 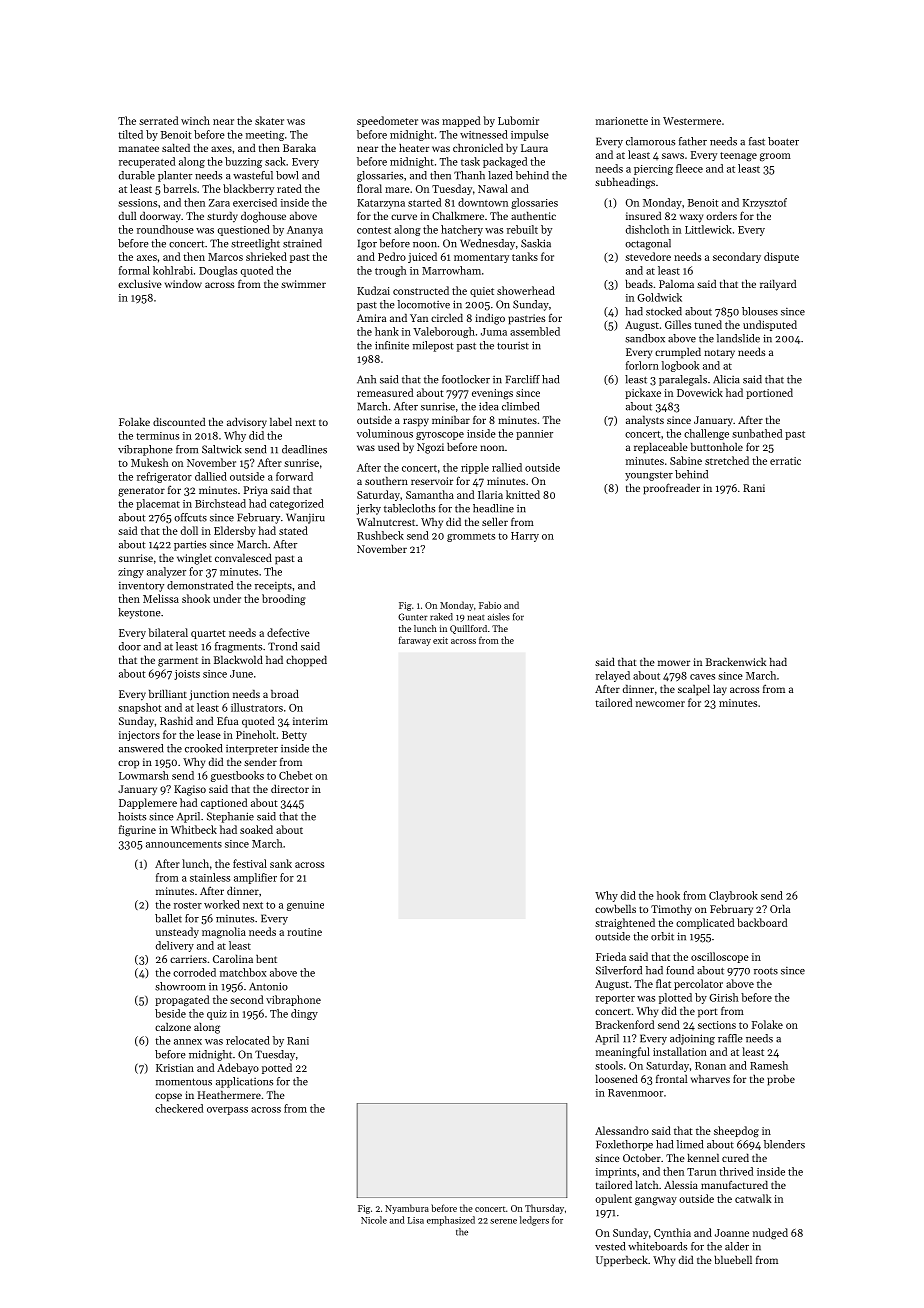 What do you see at coordinates (461, 121) in the page?
I see `mapped` at bounding box center [461, 121].
